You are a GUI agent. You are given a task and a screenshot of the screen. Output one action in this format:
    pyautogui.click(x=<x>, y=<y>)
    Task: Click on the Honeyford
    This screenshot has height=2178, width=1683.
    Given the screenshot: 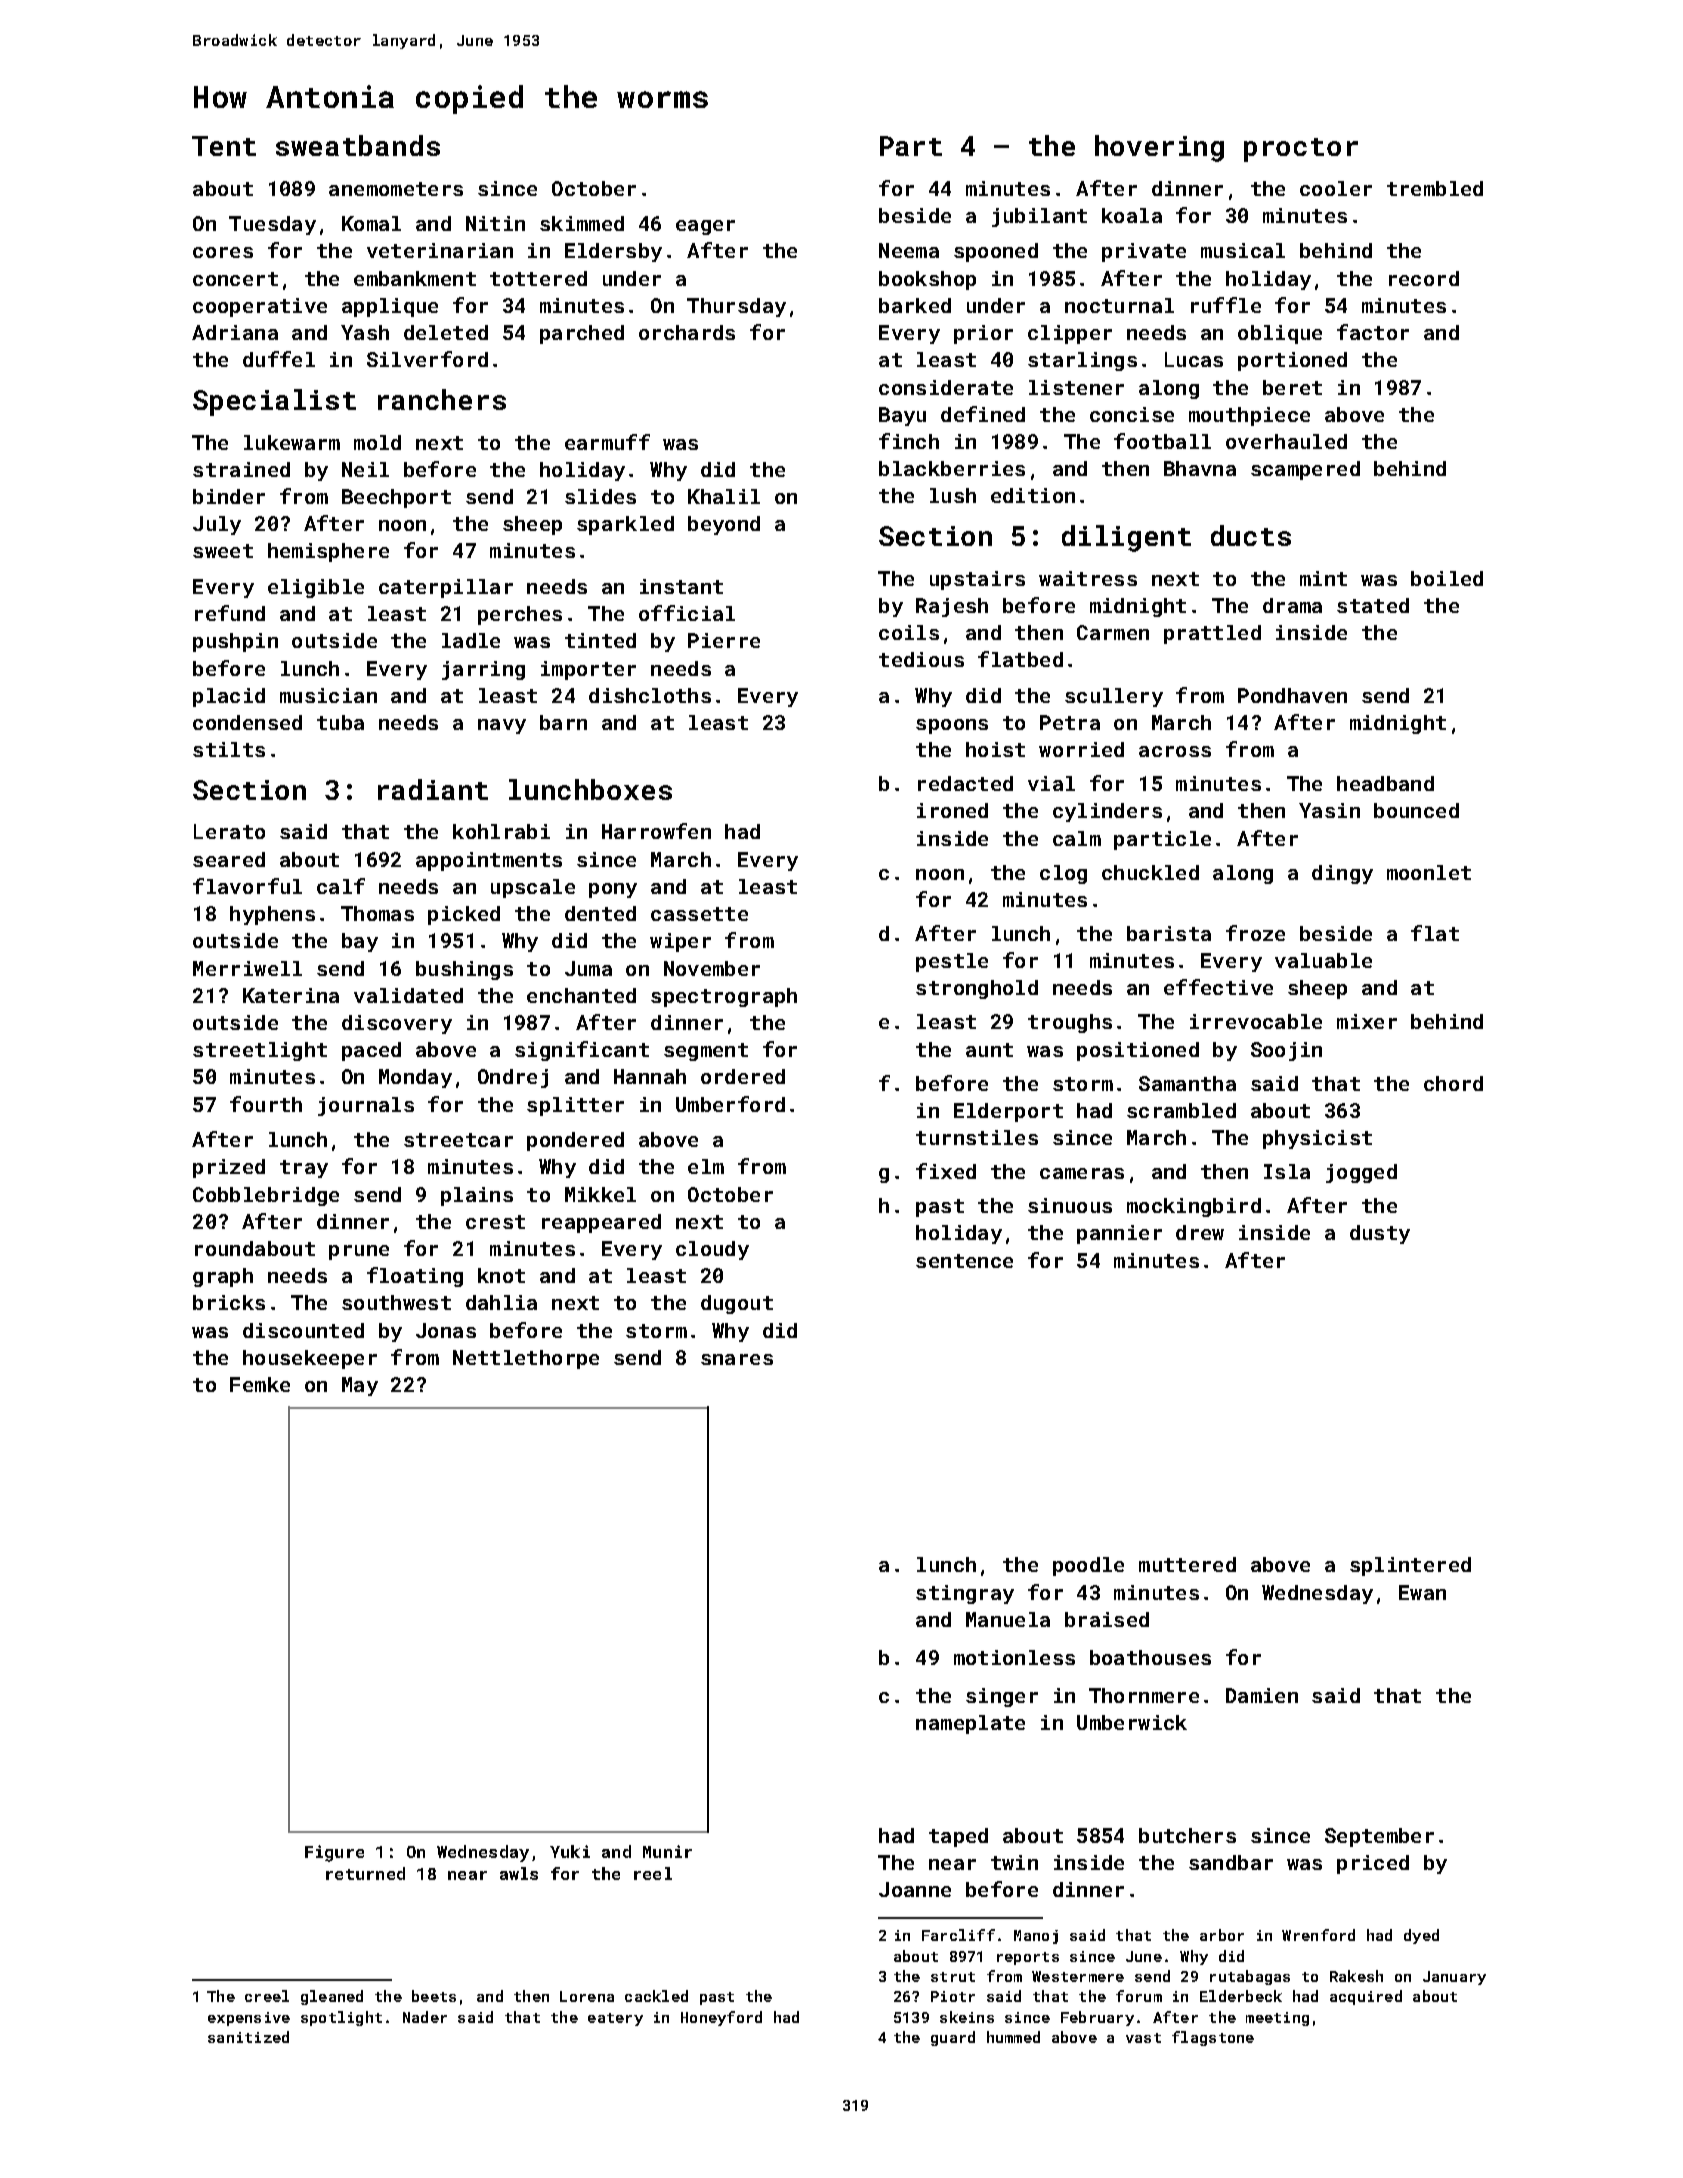 What is the action you would take?
    pyautogui.click(x=721, y=2018)
